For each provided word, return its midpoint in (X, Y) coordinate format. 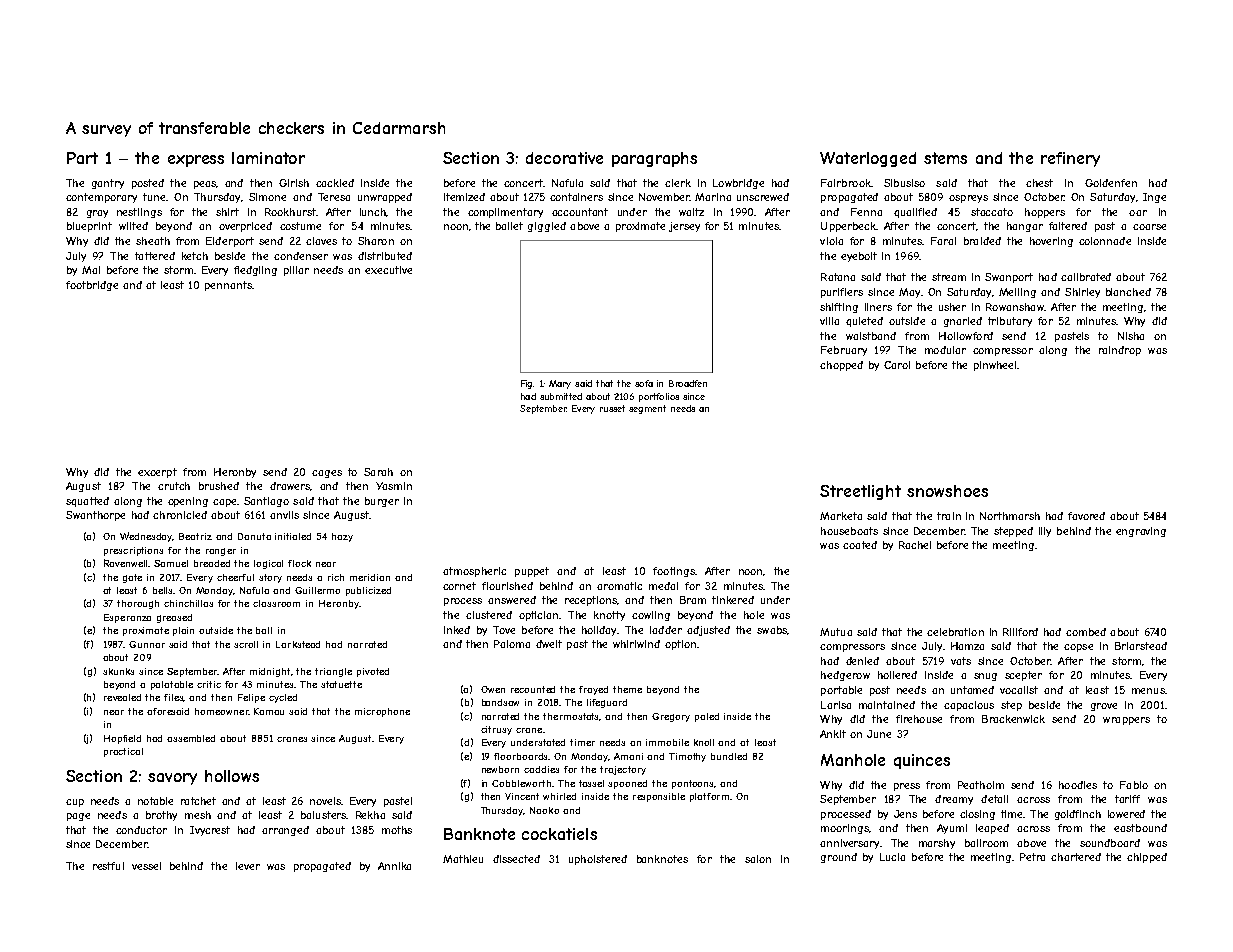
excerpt (157, 473)
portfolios (659, 397)
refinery (1070, 159)
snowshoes (947, 491)
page (78, 817)
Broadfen (688, 383)
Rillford (1020, 632)
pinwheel (995, 366)
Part (82, 158)
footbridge (92, 286)
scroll (246, 644)
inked (457, 630)
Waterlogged (868, 159)
